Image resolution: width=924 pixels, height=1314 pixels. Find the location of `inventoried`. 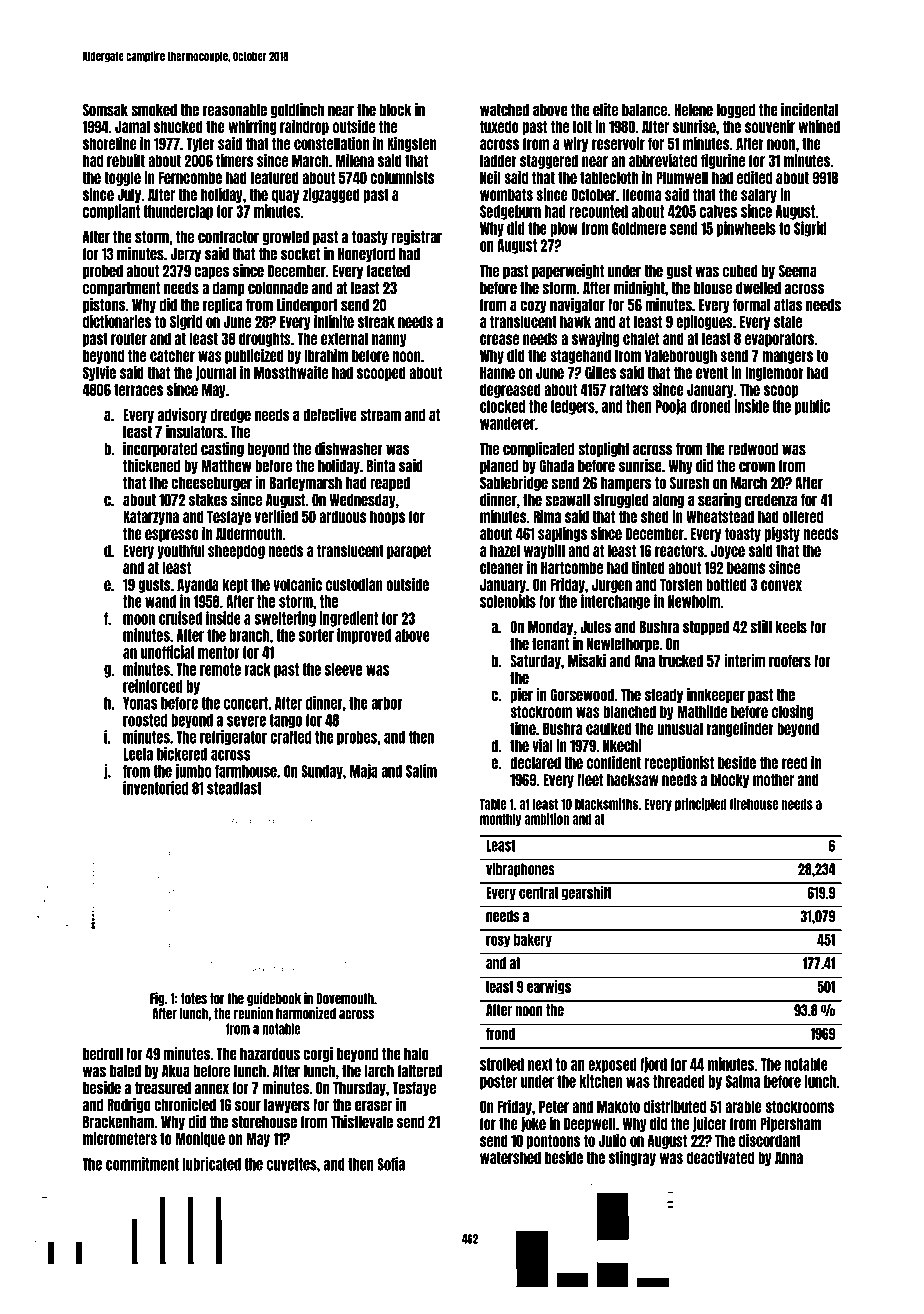

inventoried is located at coordinates (155, 788).
